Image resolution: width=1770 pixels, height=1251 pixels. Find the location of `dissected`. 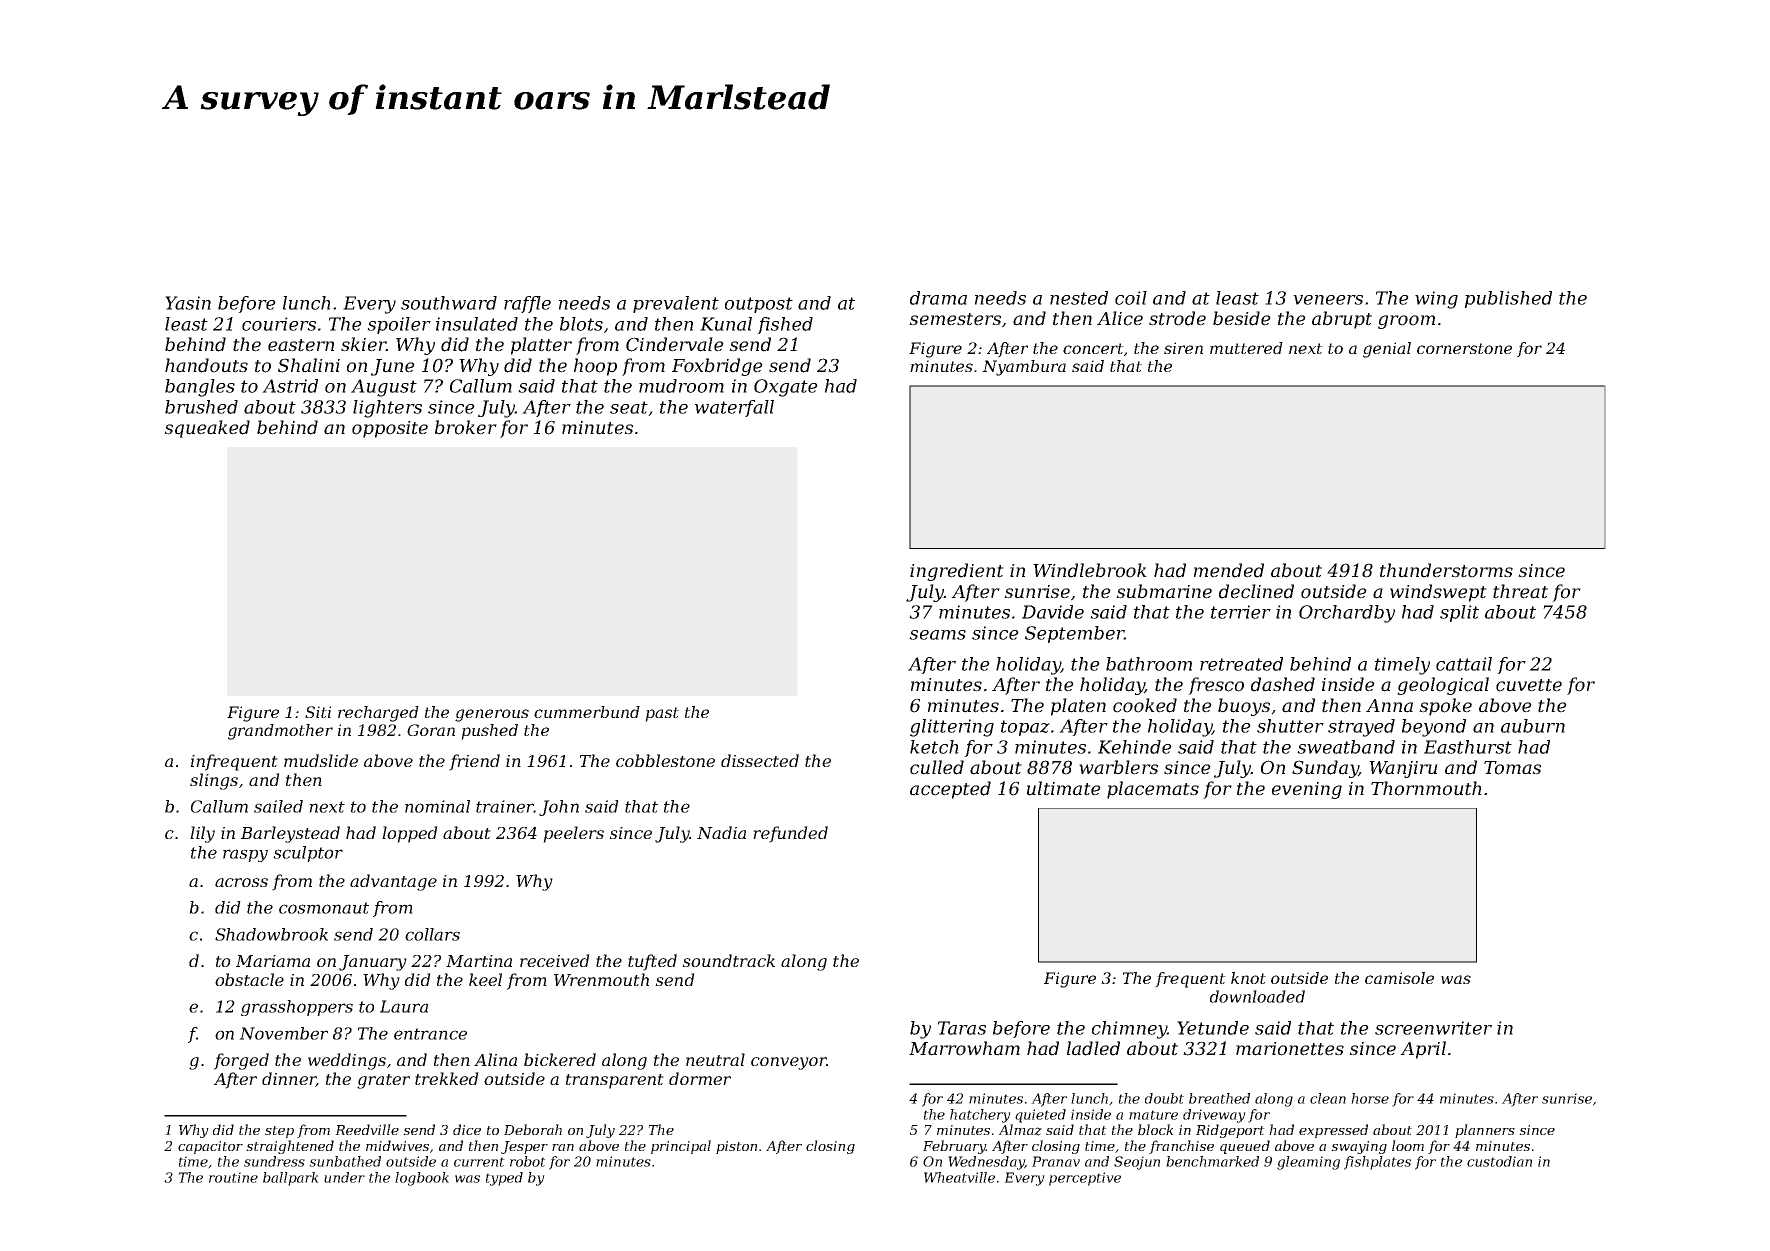

dissected is located at coordinates (760, 760).
